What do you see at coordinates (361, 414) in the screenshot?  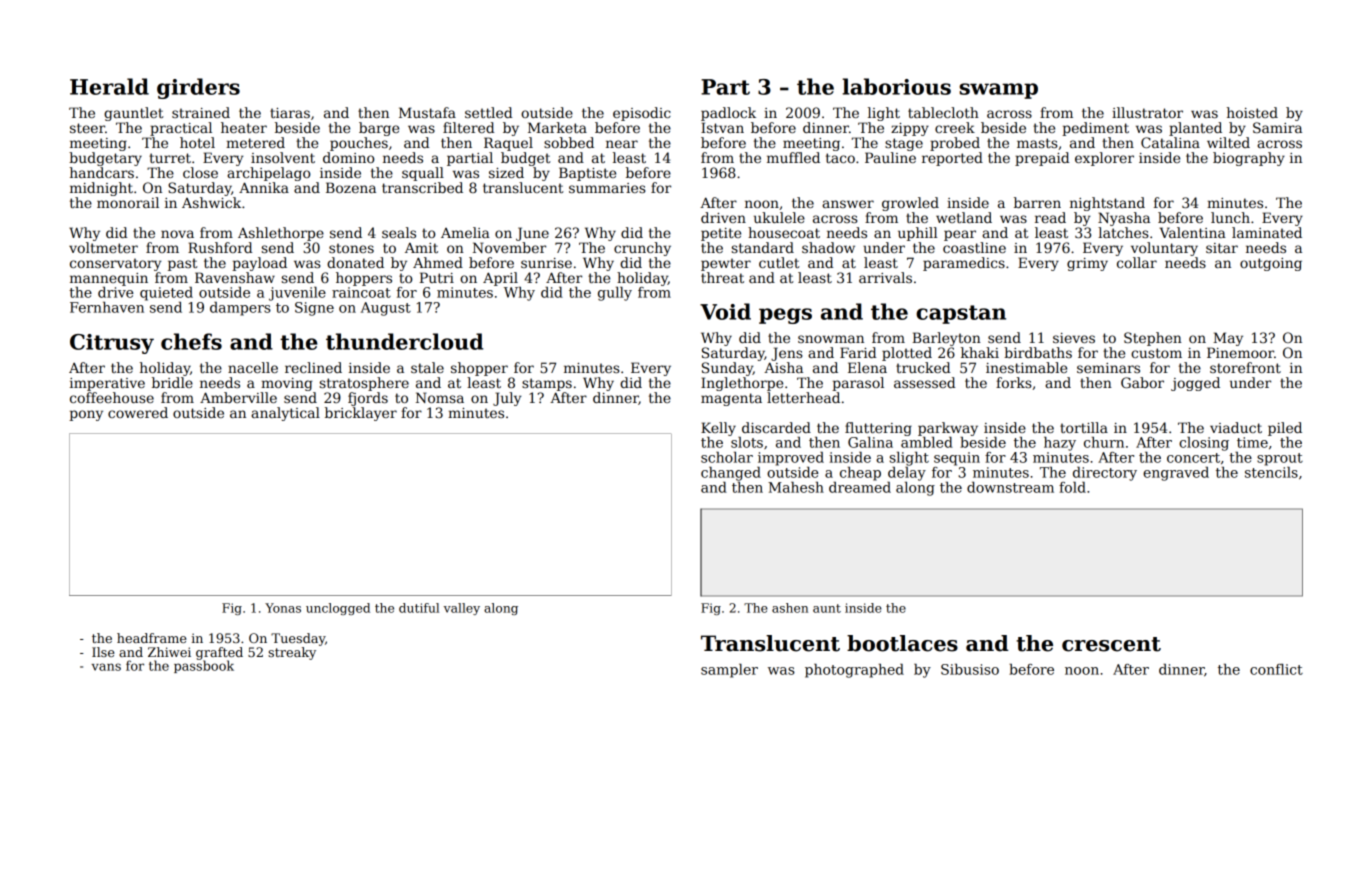 I see `bricklayer` at bounding box center [361, 414].
